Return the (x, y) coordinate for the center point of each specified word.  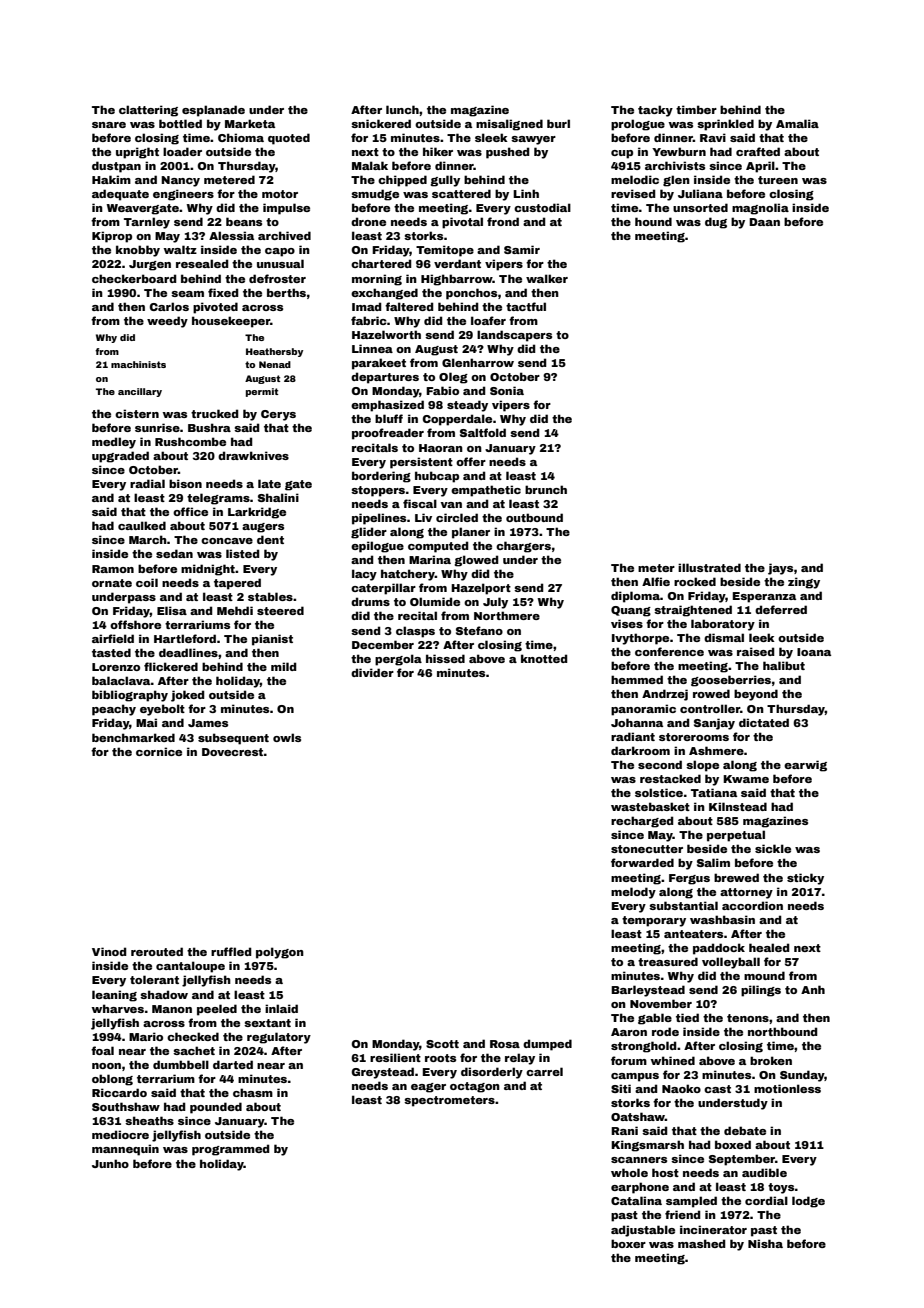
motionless (787, 1088)
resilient (395, 1057)
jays (780, 569)
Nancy (180, 181)
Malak (370, 165)
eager (428, 1088)
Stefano (479, 630)
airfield (113, 638)
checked (193, 1036)
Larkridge (257, 513)
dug (716, 223)
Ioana (814, 652)
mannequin (125, 1150)
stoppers (378, 491)
